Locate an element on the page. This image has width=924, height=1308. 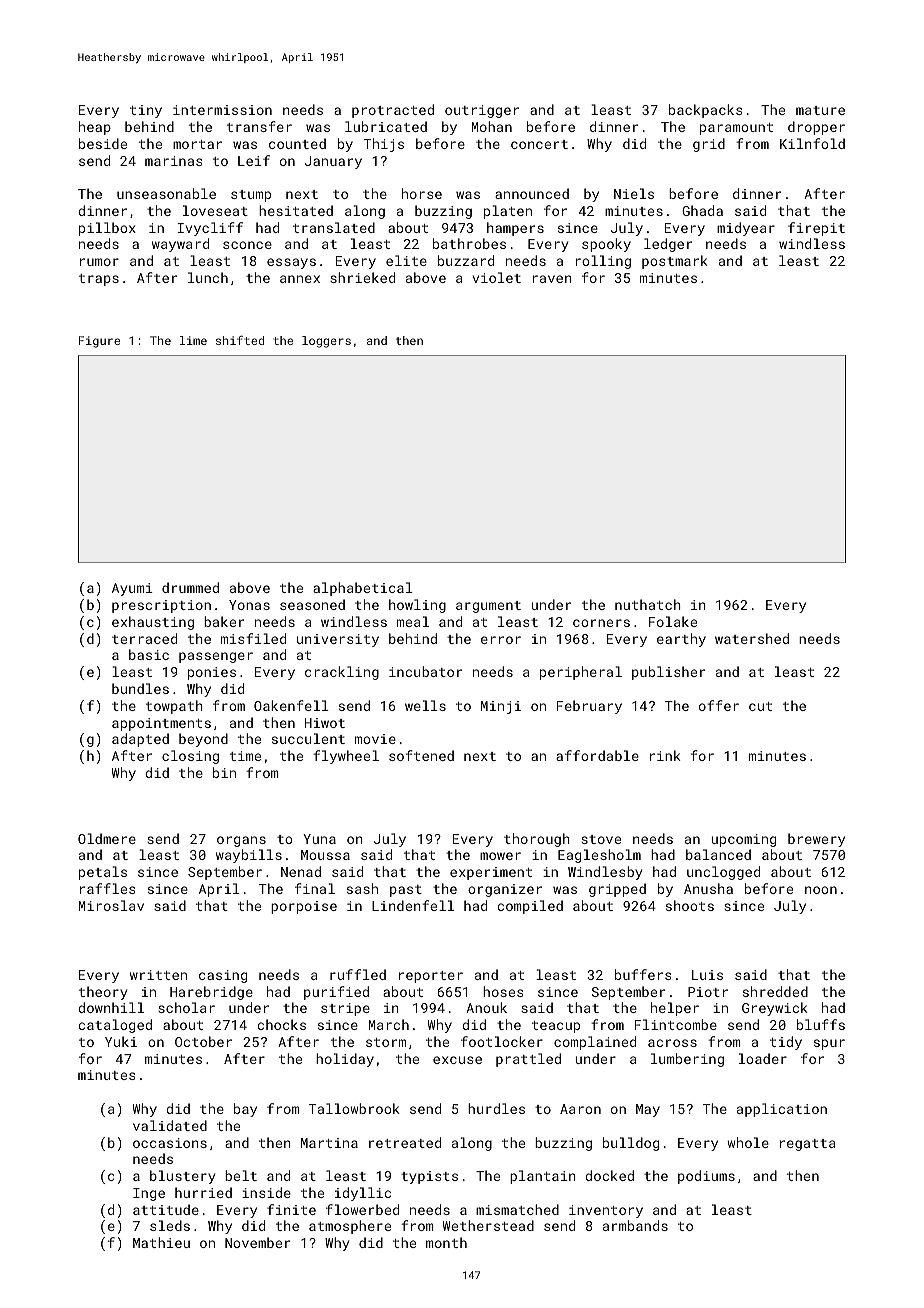
Figure is located at coordinates (99, 342).
